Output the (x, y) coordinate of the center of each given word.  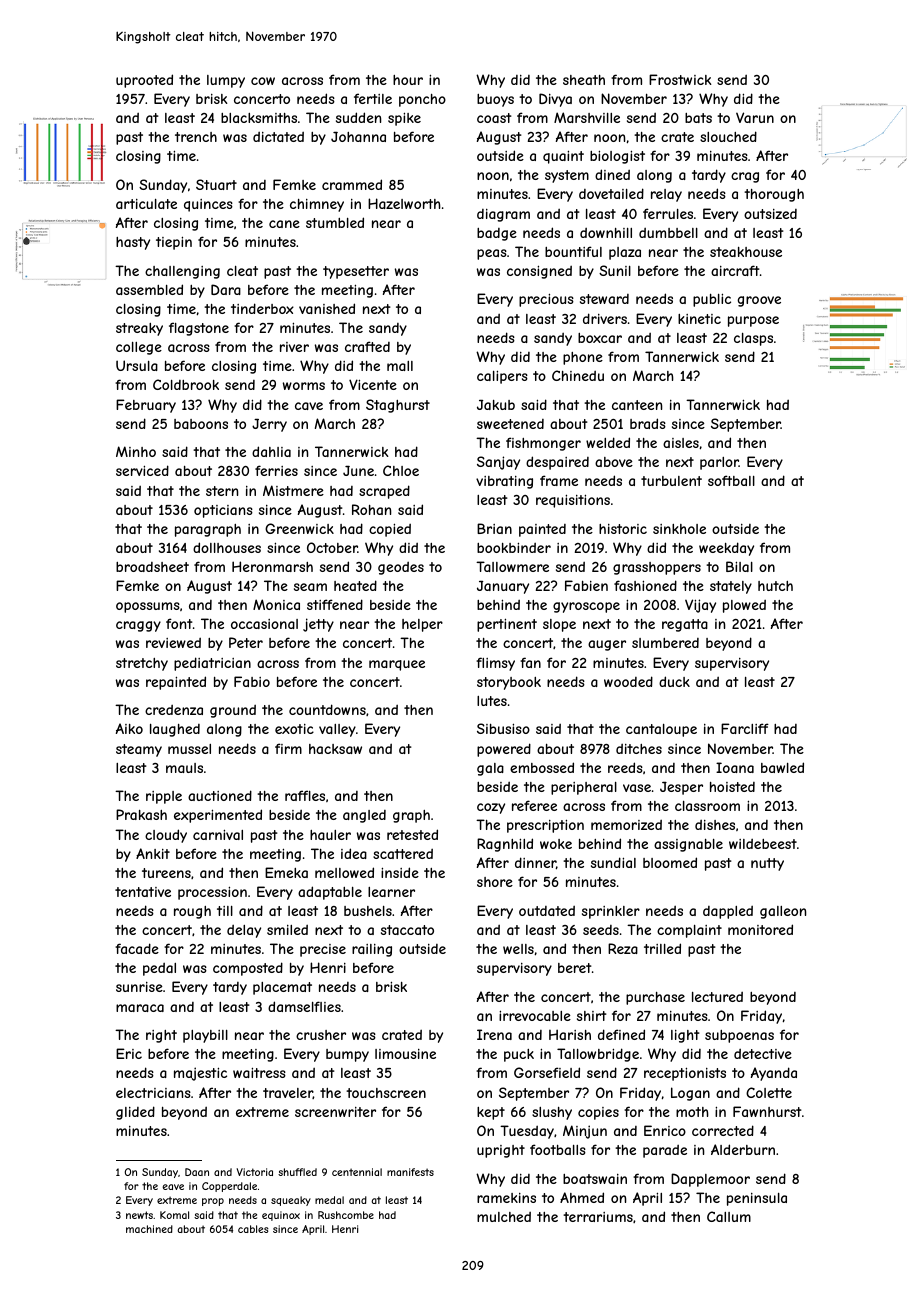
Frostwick (680, 79)
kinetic (699, 319)
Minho (136, 451)
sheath (584, 80)
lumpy (226, 81)
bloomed (670, 862)
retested (412, 834)
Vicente (373, 384)
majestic (200, 1074)
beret (575, 968)
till (225, 911)
